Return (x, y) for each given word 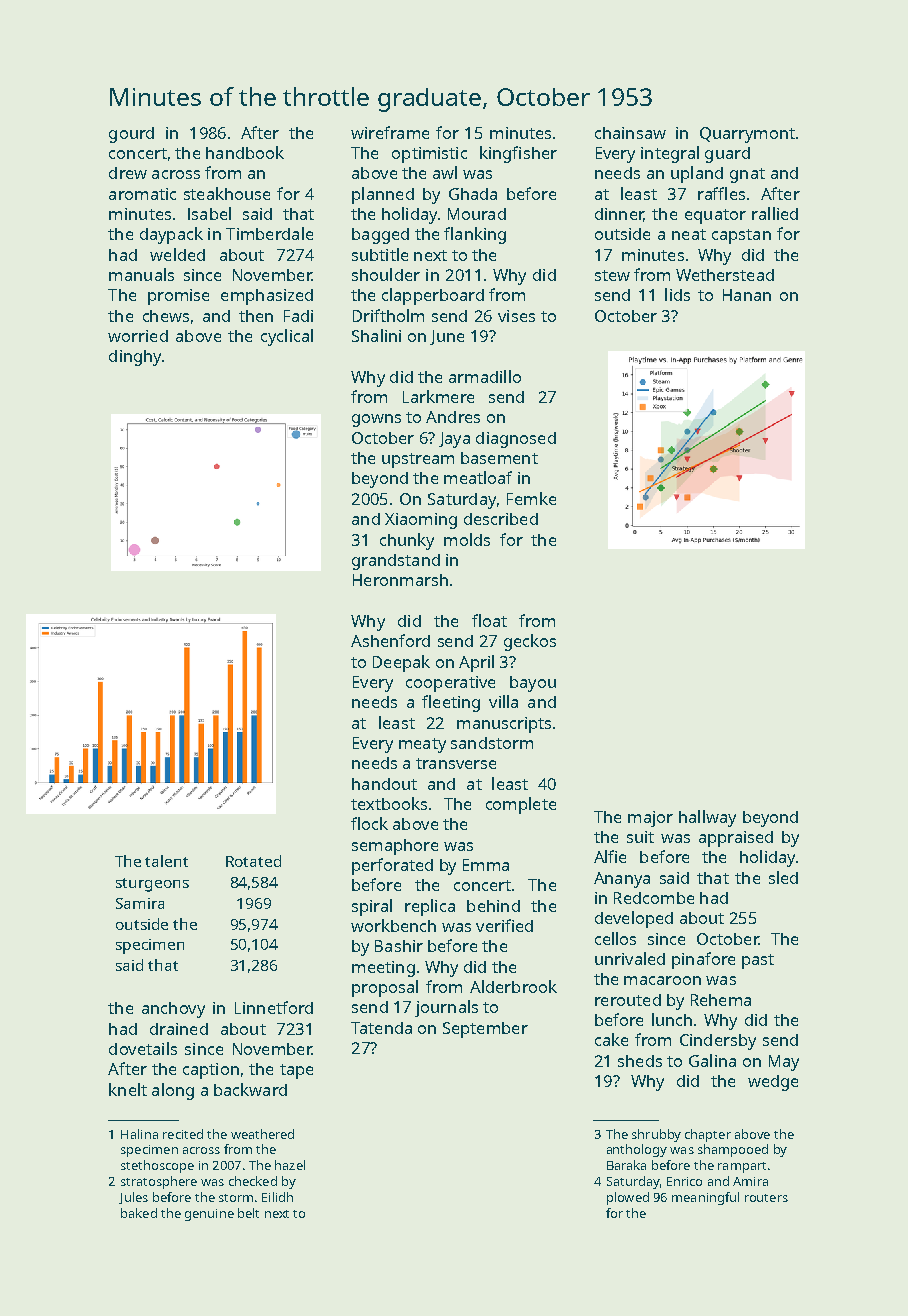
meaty (422, 745)
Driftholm (388, 315)
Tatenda (381, 1028)
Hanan (747, 295)
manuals (141, 274)
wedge (773, 1083)
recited (183, 1134)
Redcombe (654, 898)
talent (166, 861)
